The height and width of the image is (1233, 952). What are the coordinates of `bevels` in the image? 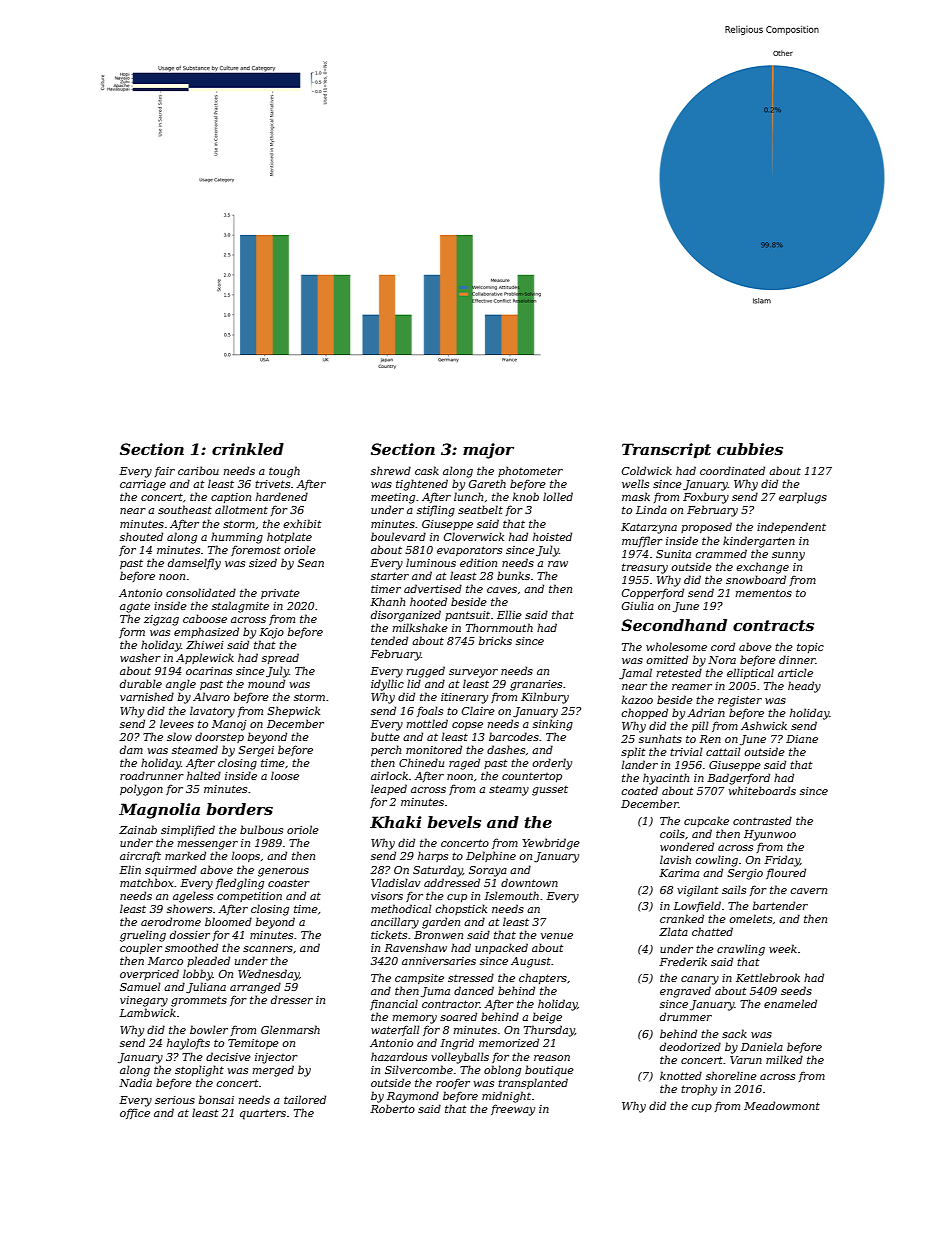 It's located at (454, 822).
